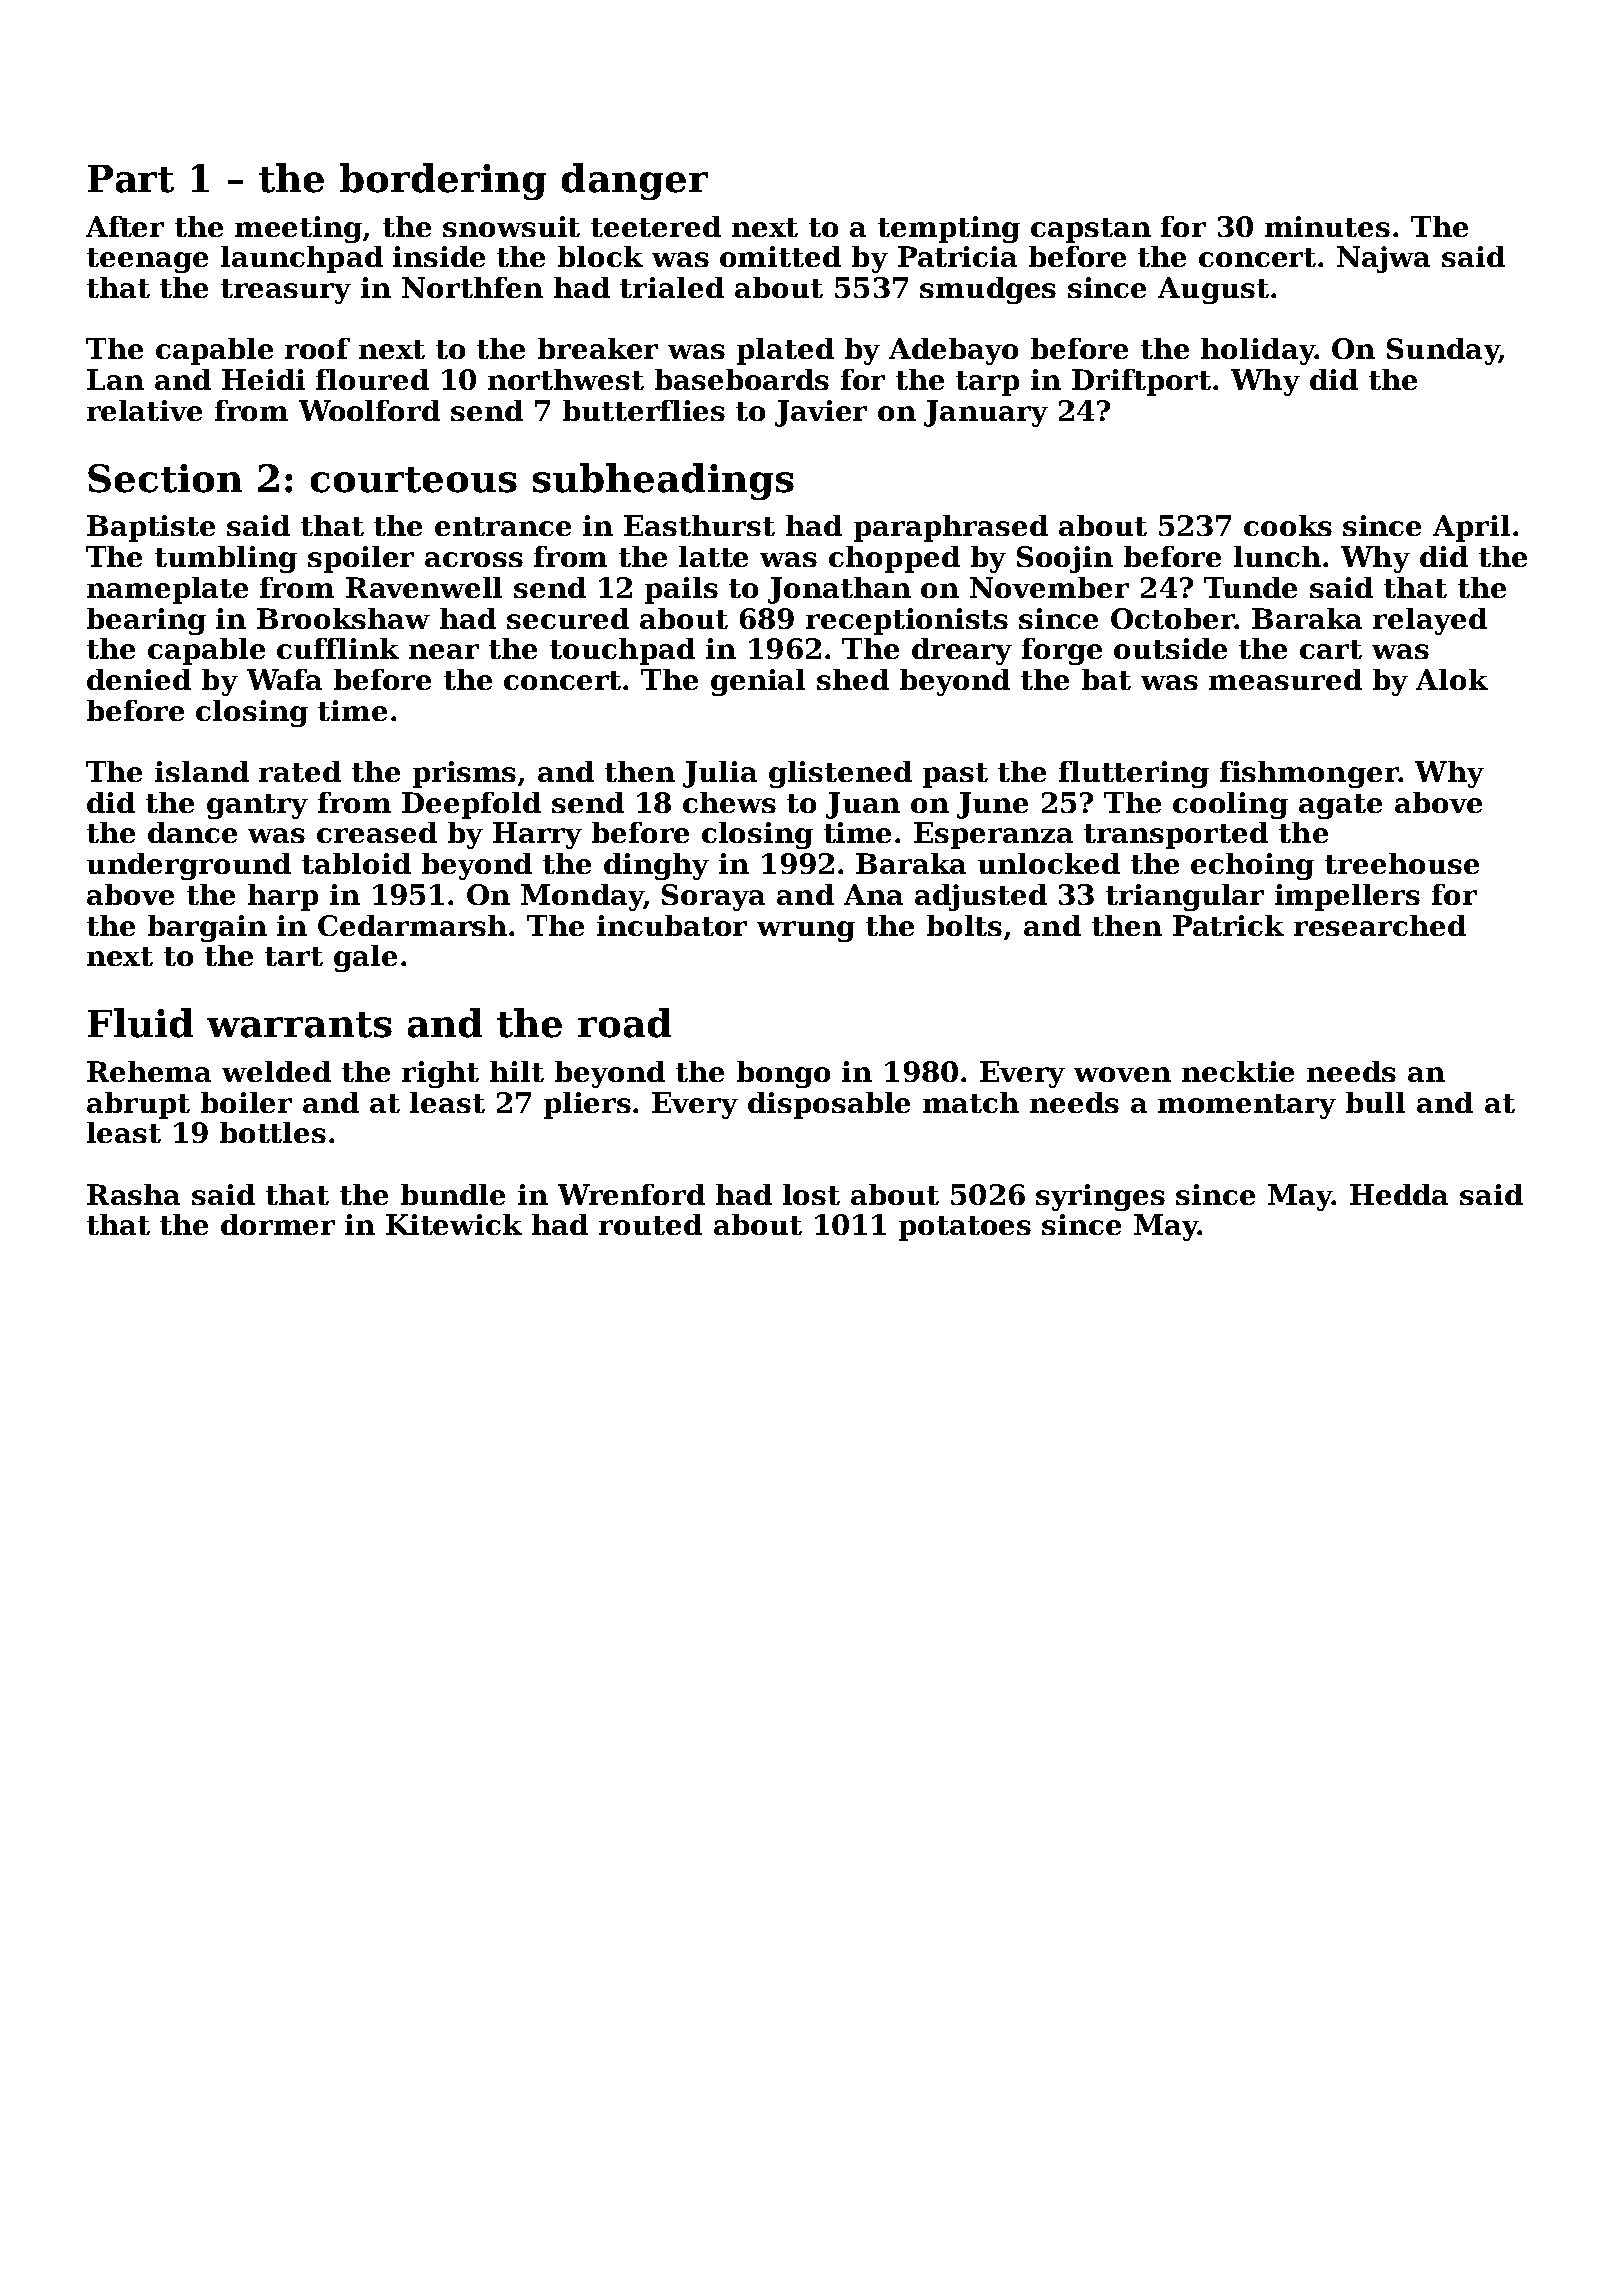 This document has width=1620, height=2292. Describe the element at coordinates (1430, 621) in the document. I see `relayed` at that location.
